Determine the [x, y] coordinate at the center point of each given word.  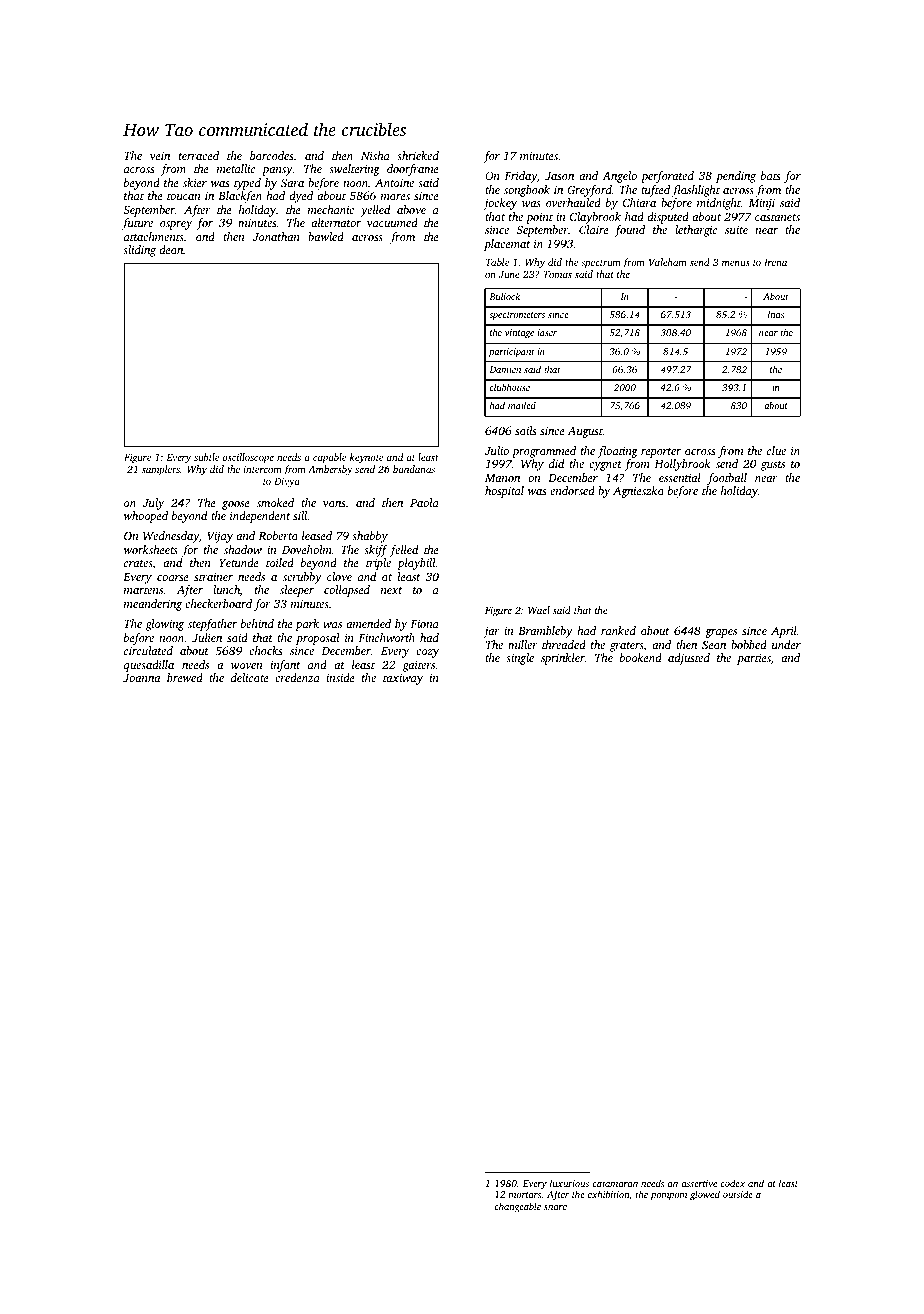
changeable [517, 1207]
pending [736, 177]
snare [555, 1207]
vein [160, 156]
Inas [775, 314]
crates [138, 564]
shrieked [418, 155]
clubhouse [510, 387]
